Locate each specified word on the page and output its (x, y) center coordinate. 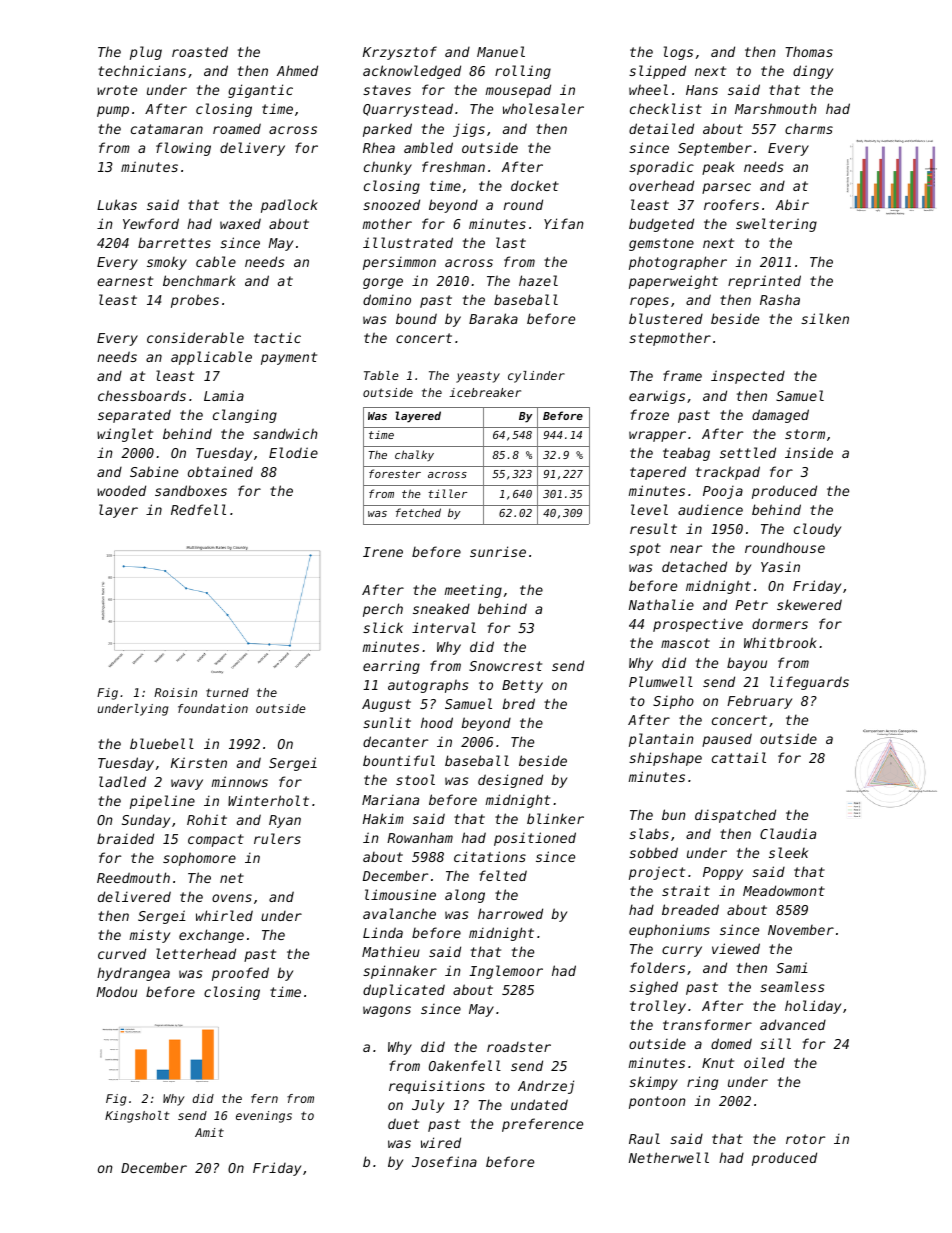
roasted (200, 51)
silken (825, 318)
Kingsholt (137, 1117)
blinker (555, 818)
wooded (121, 490)
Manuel (501, 51)
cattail (739, 757)
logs (678, 53)
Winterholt (268, 800)
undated (539, 1104)
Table (381, 375)
